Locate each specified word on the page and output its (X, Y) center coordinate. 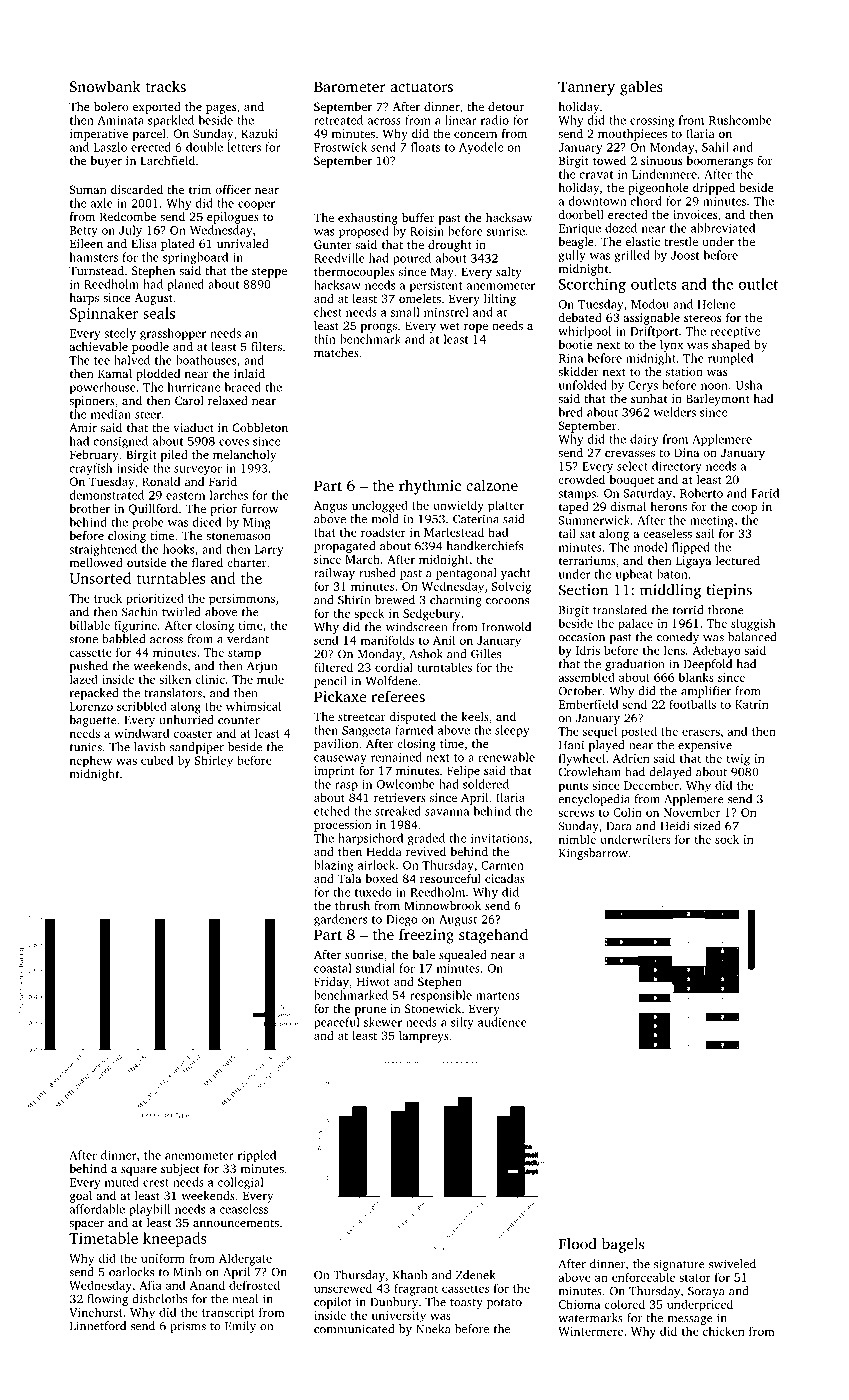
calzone (492, 485)
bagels (623, 1245)
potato (504, 1304)
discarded (137, 189)
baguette (93, 721)
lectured (738, 560)
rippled (257, 1156)
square (139, 1171)
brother (89, 508)
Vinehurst (96, 1312)
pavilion (336, 745)
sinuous (661, 160)
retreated (338, 120)
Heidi (674, 826)
